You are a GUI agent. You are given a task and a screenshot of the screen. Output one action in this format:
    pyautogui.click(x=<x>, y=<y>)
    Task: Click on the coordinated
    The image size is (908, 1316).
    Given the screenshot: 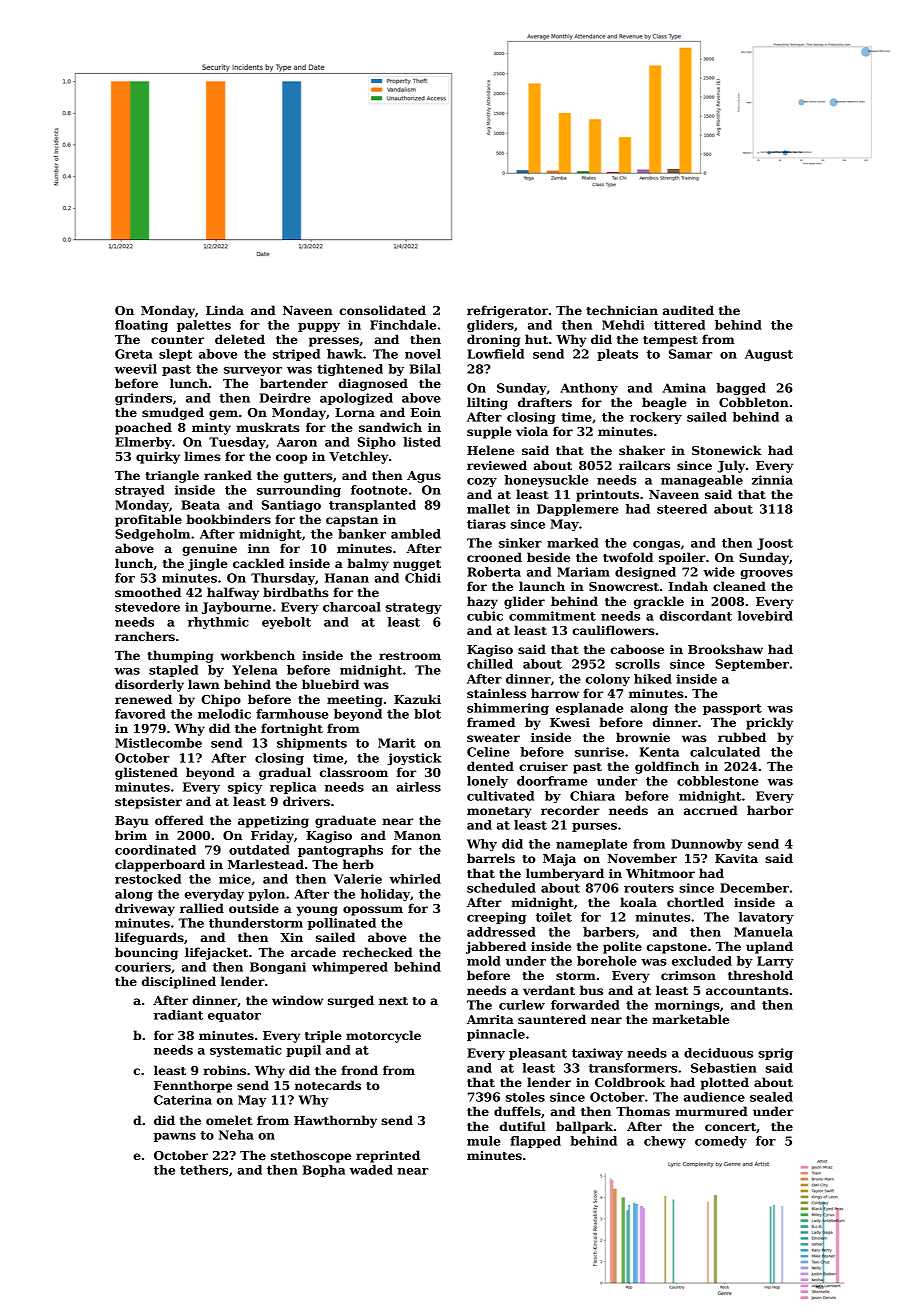 What is the action you would take?
    pyautogui.click(x=155, y=850)
